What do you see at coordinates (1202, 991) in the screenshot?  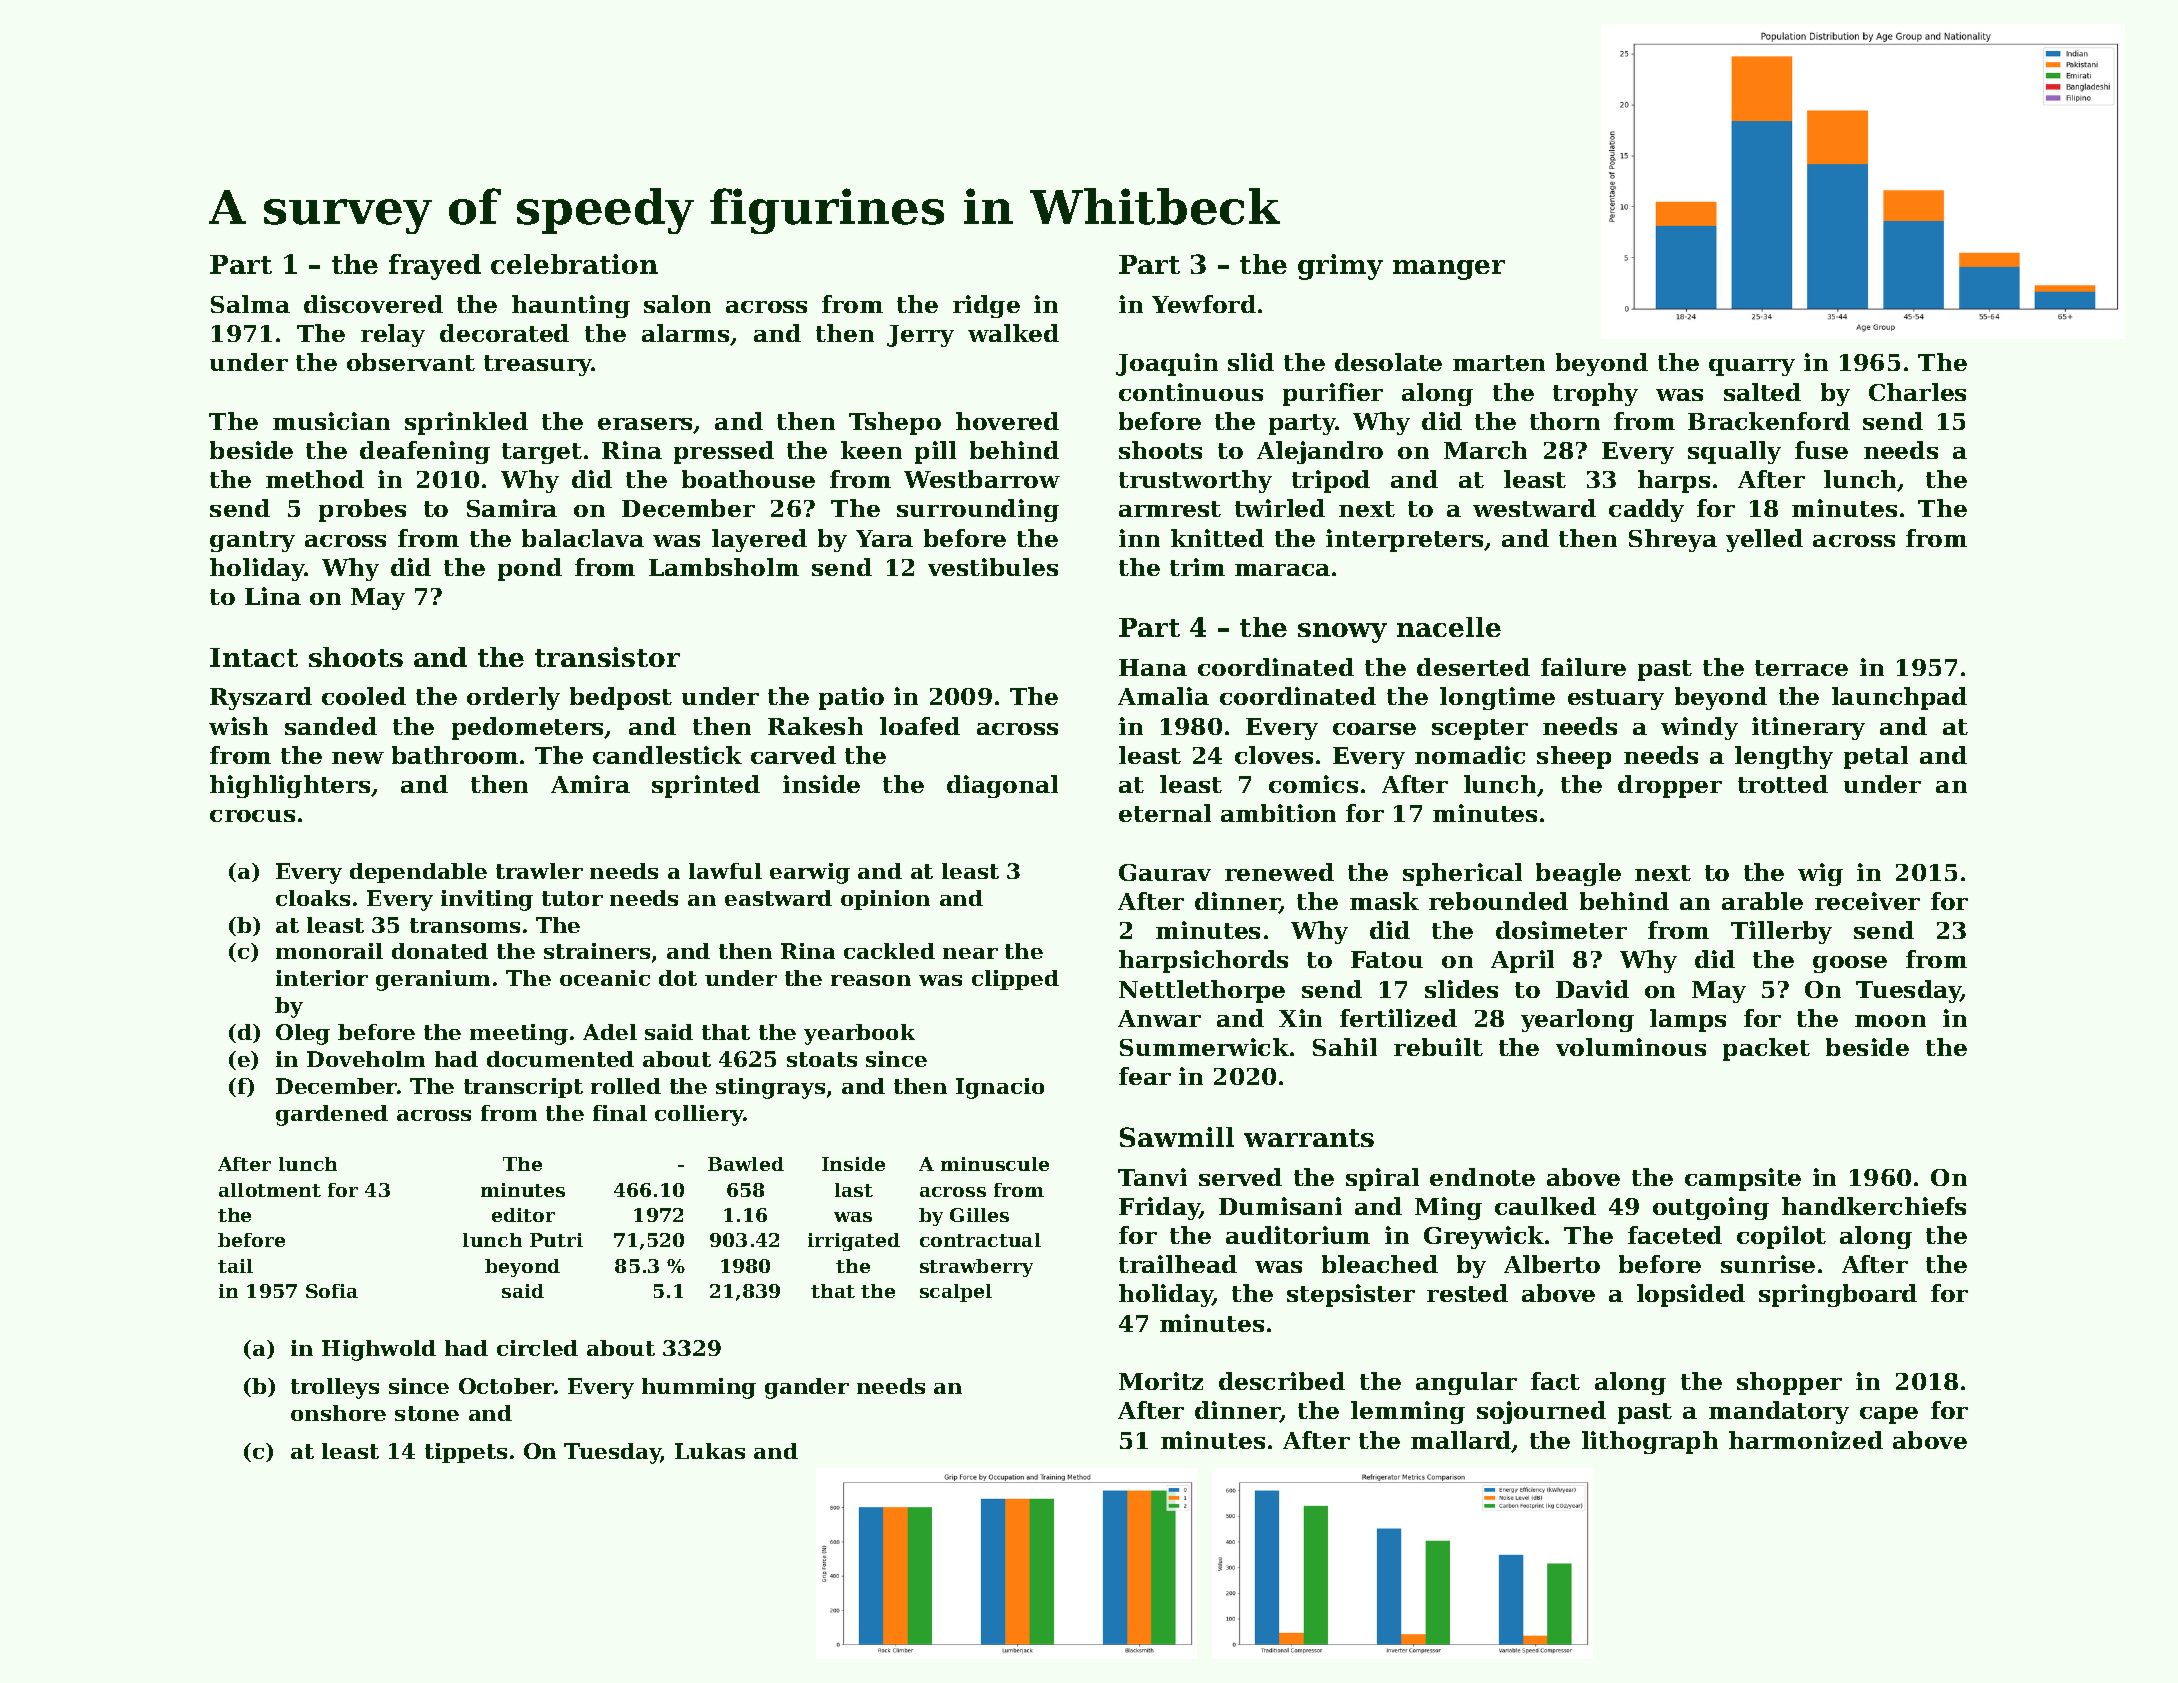 I see `Nettlethorpe` at bounding box center [1202, 991].
